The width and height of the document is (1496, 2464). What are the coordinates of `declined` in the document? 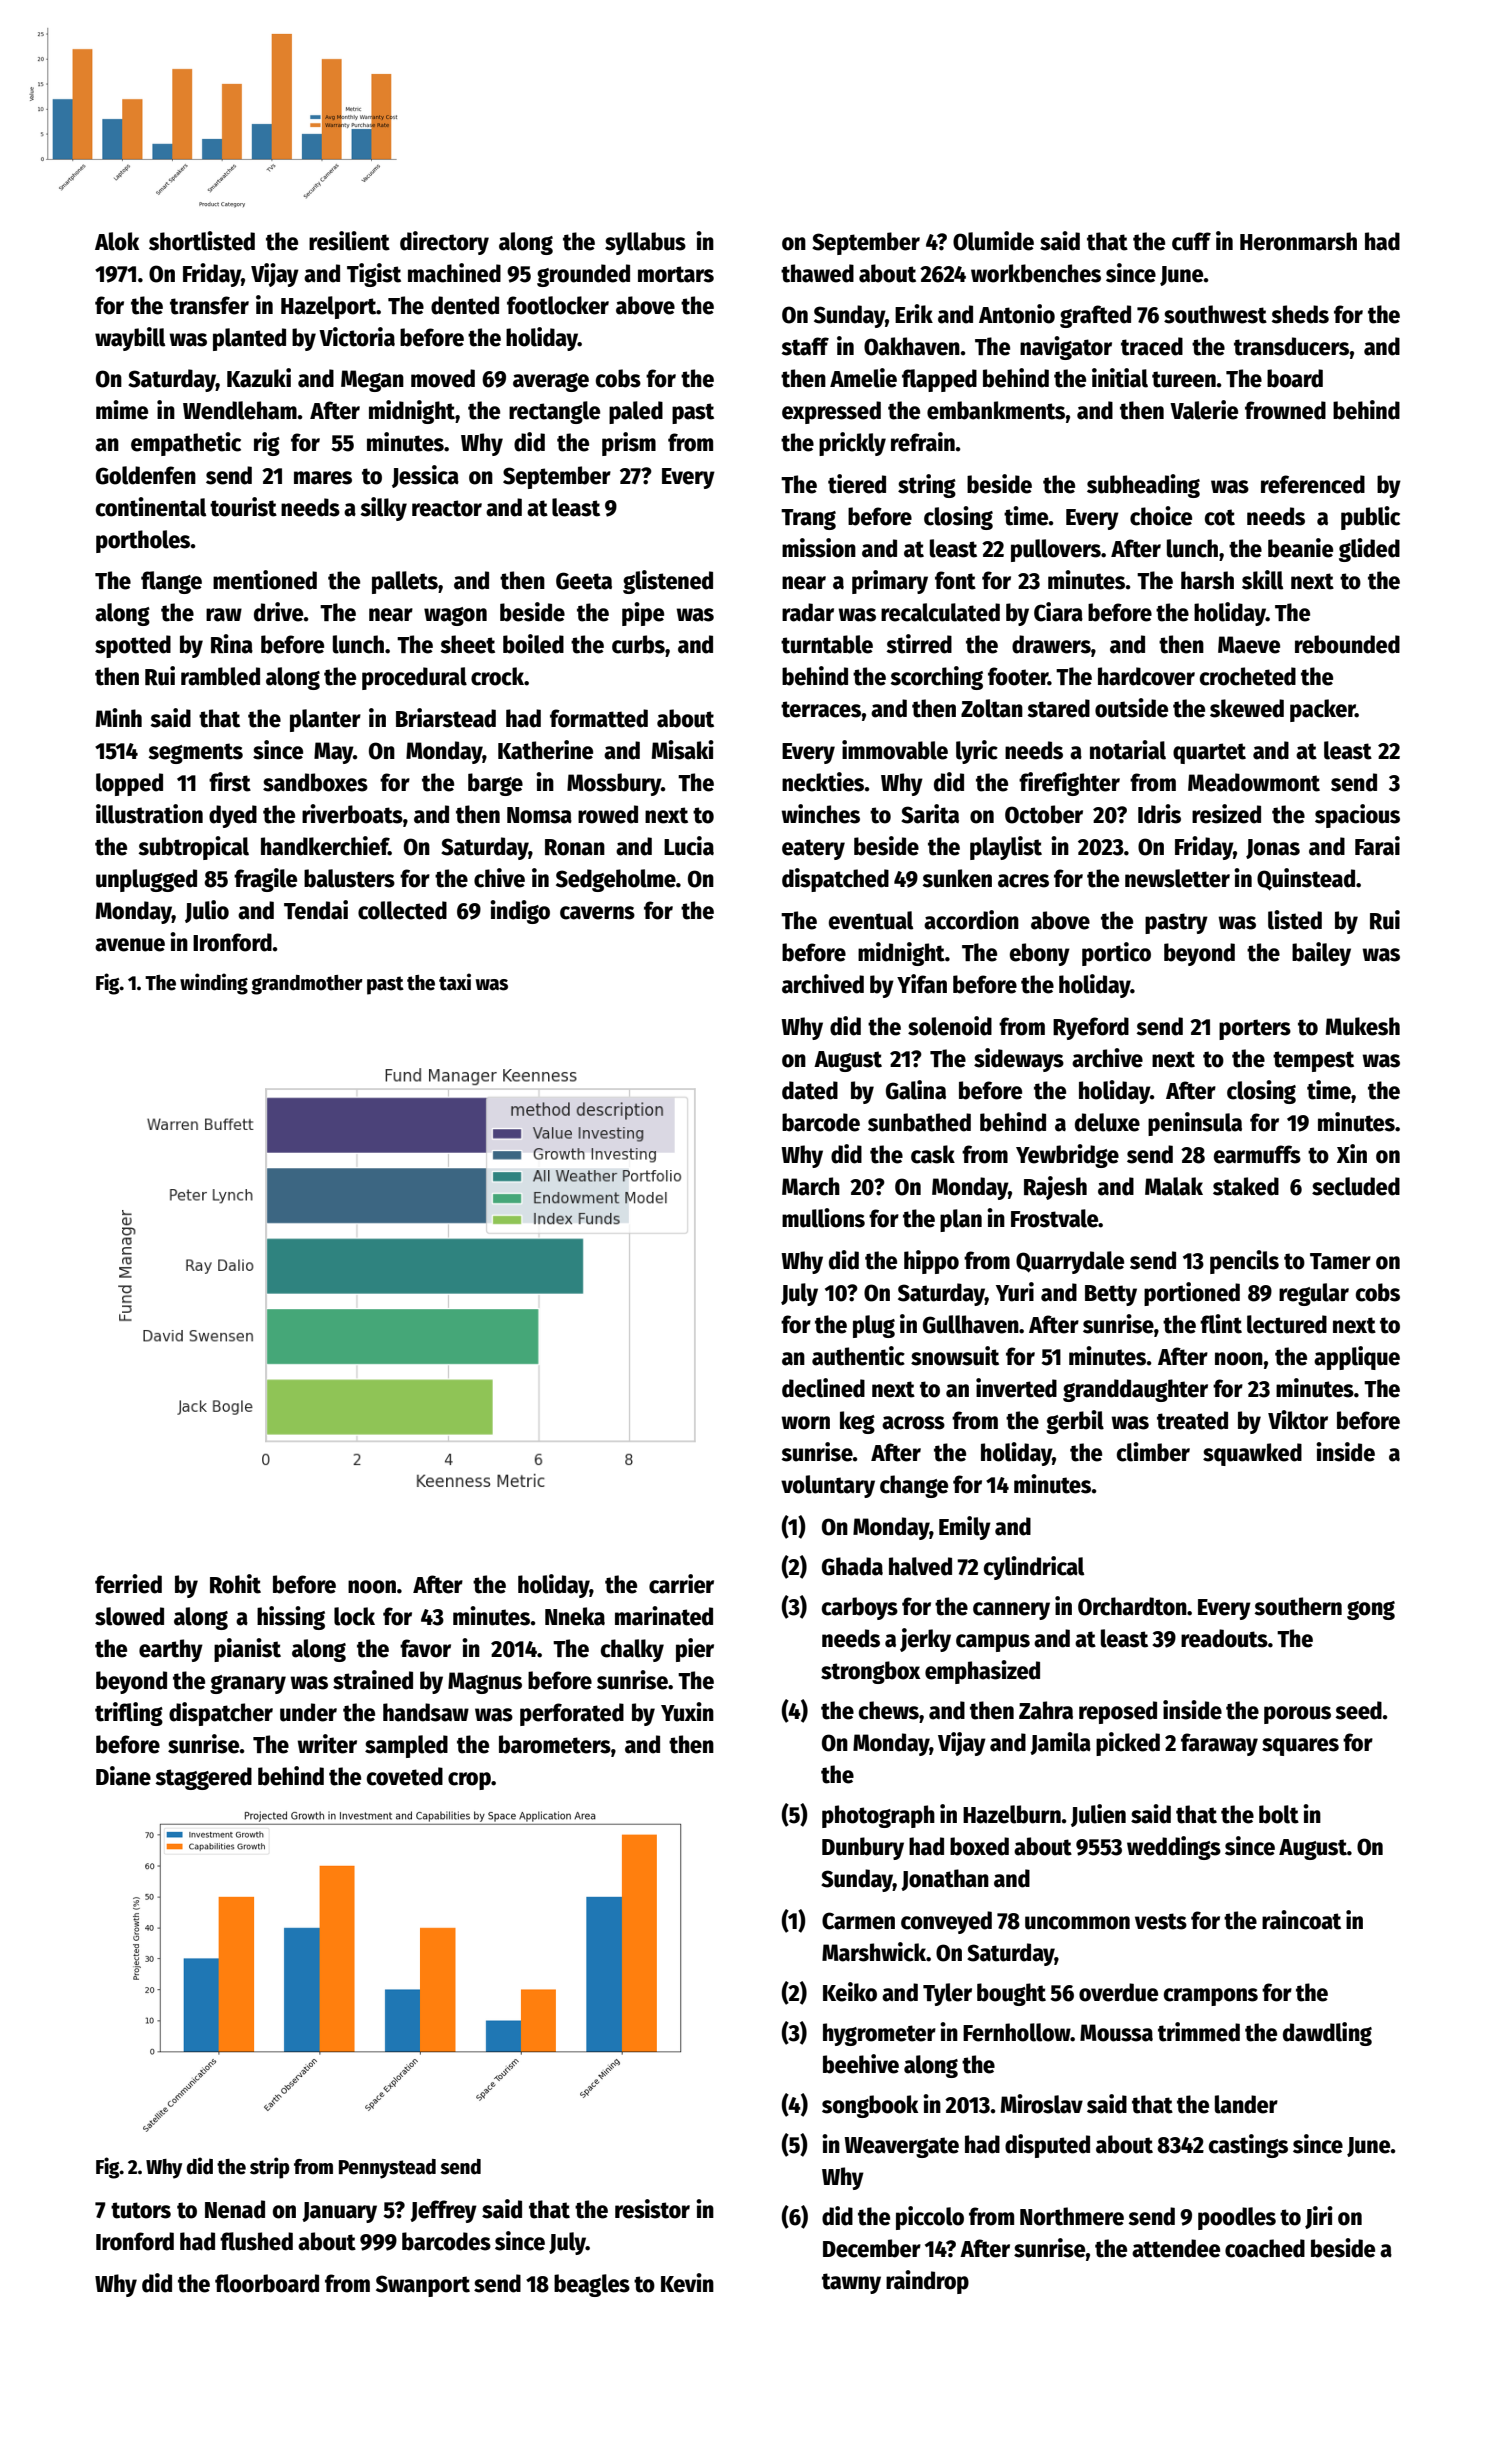 It's located at (823, 1388).
